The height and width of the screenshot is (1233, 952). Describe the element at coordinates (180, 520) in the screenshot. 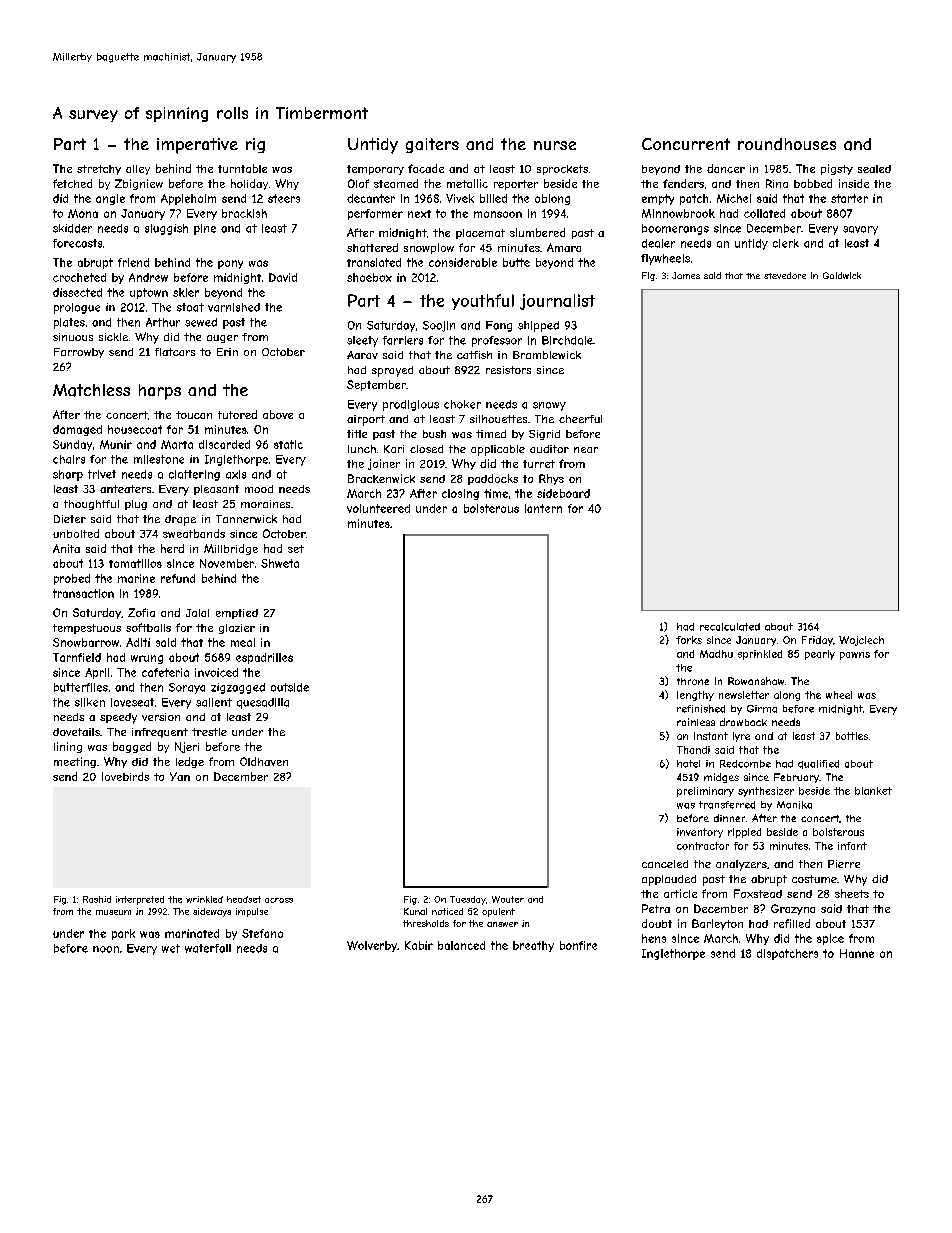

I see `drape` at that location.
